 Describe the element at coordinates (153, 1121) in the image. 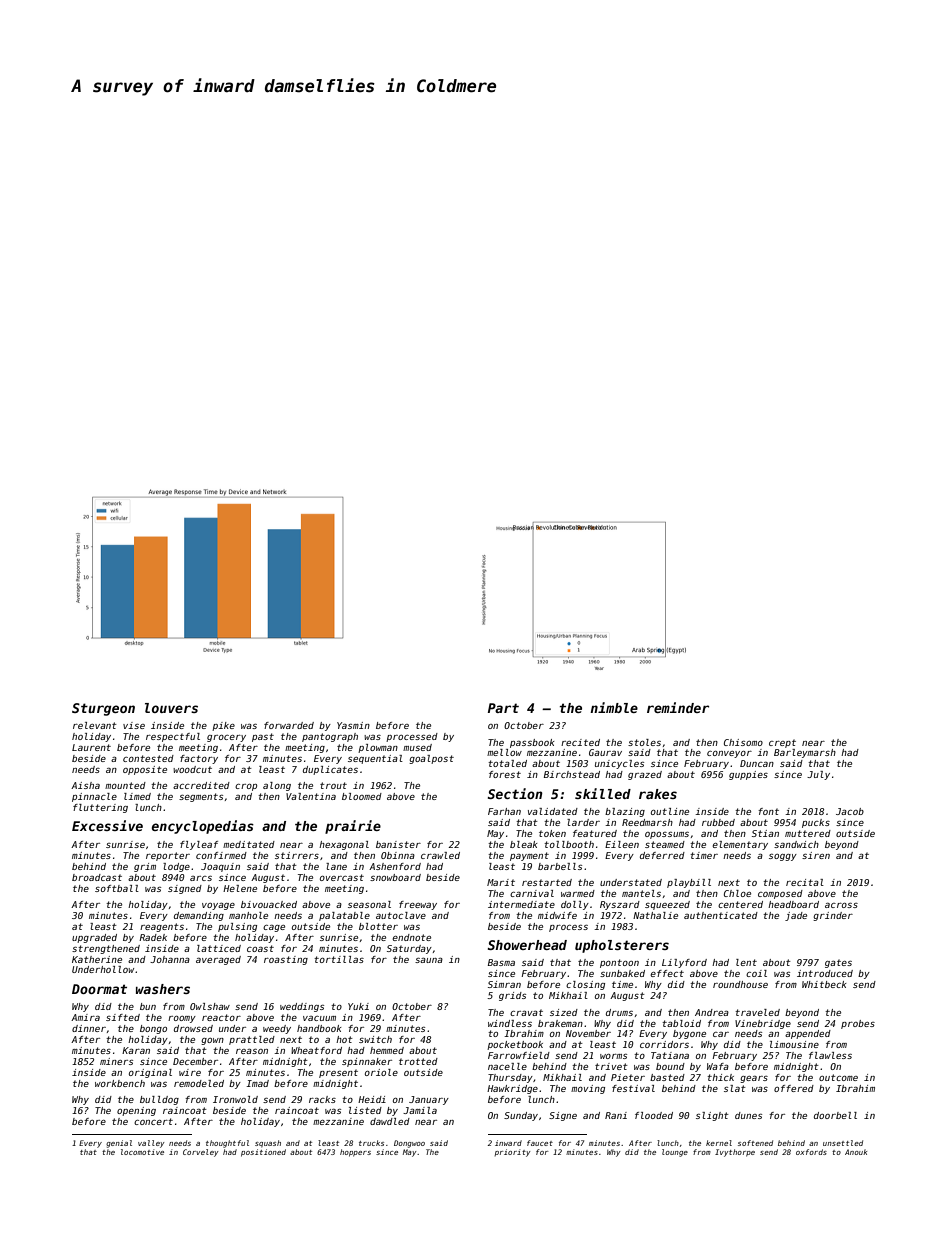

I see `concert` at that location.
